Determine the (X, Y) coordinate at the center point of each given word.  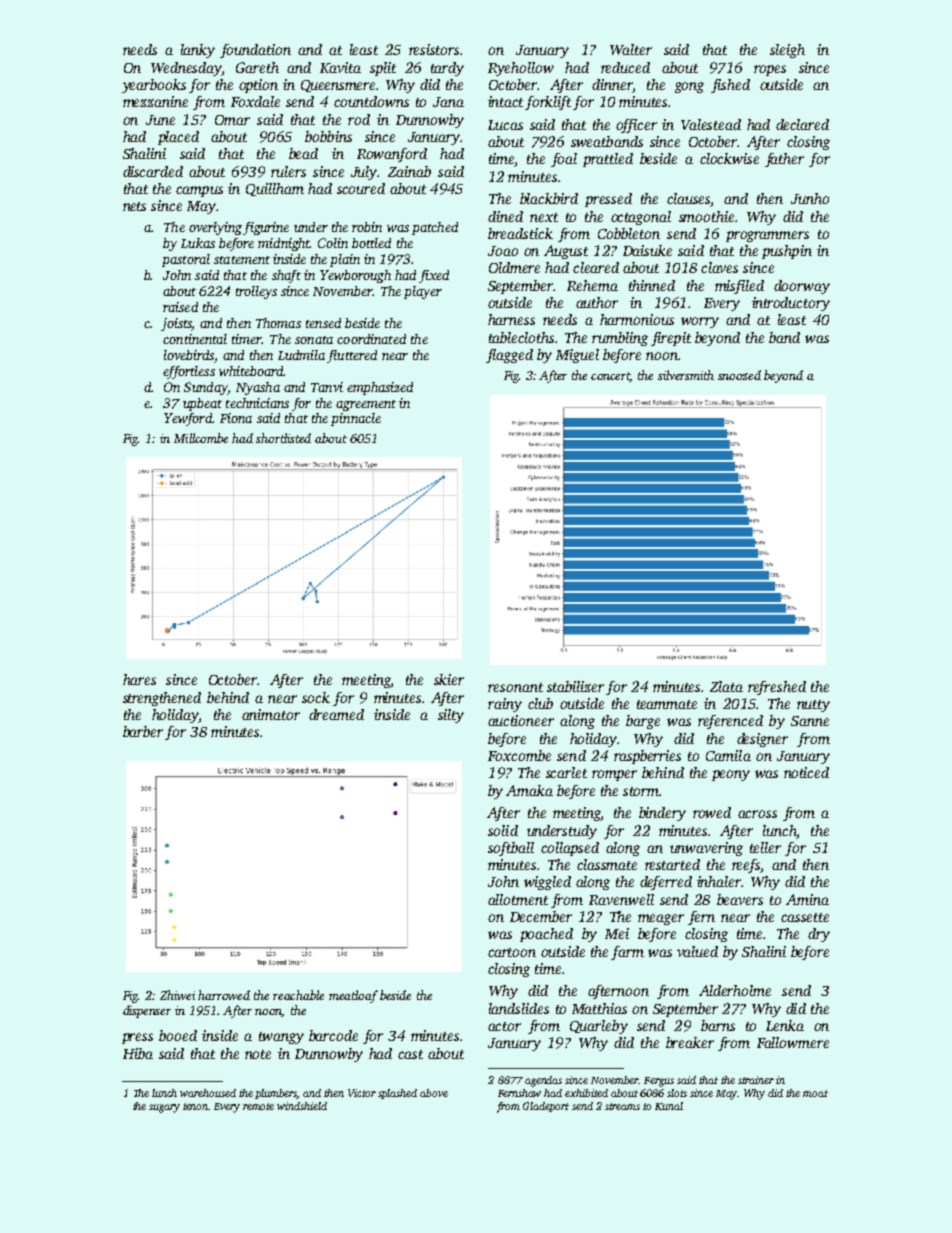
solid (503, 830)
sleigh (787, 51)
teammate (667, 704)
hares (139, 679)
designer (762, 740)
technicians (257, 403)
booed (178, 1035)
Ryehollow (521, 69)
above (434, 1093)
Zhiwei (177, 995)
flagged (509, 356)
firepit (671, 339)
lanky (198, 51)
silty (451, 716)
